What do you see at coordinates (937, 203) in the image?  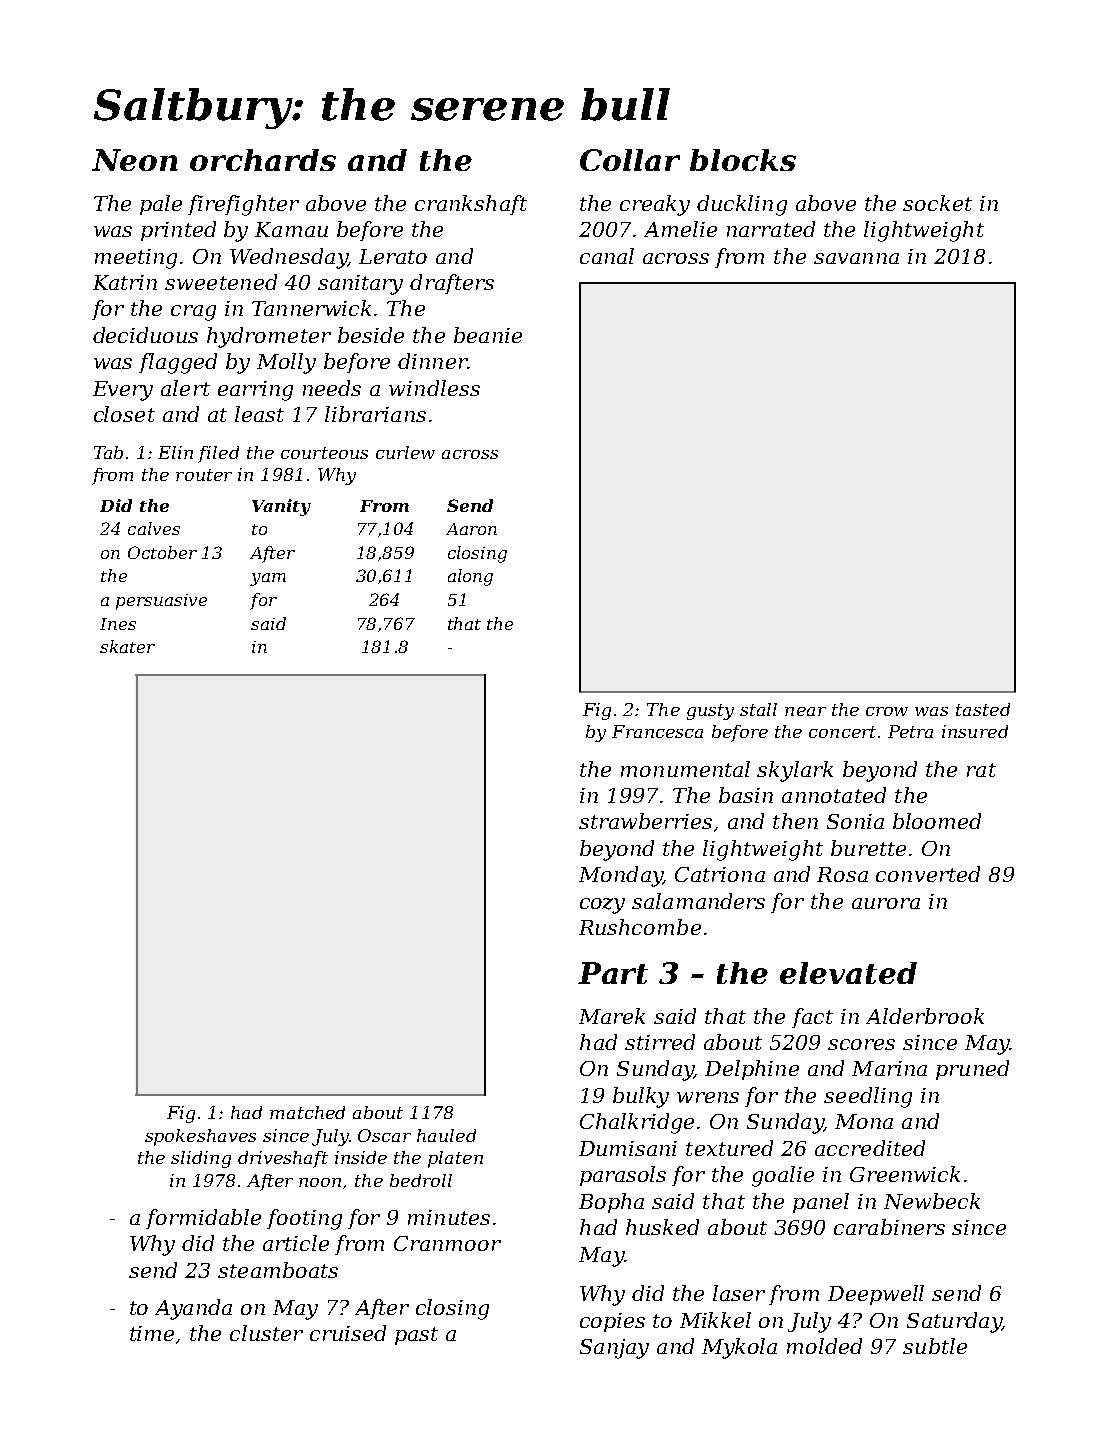 I see `socket` at bounding box center [937, 203].
